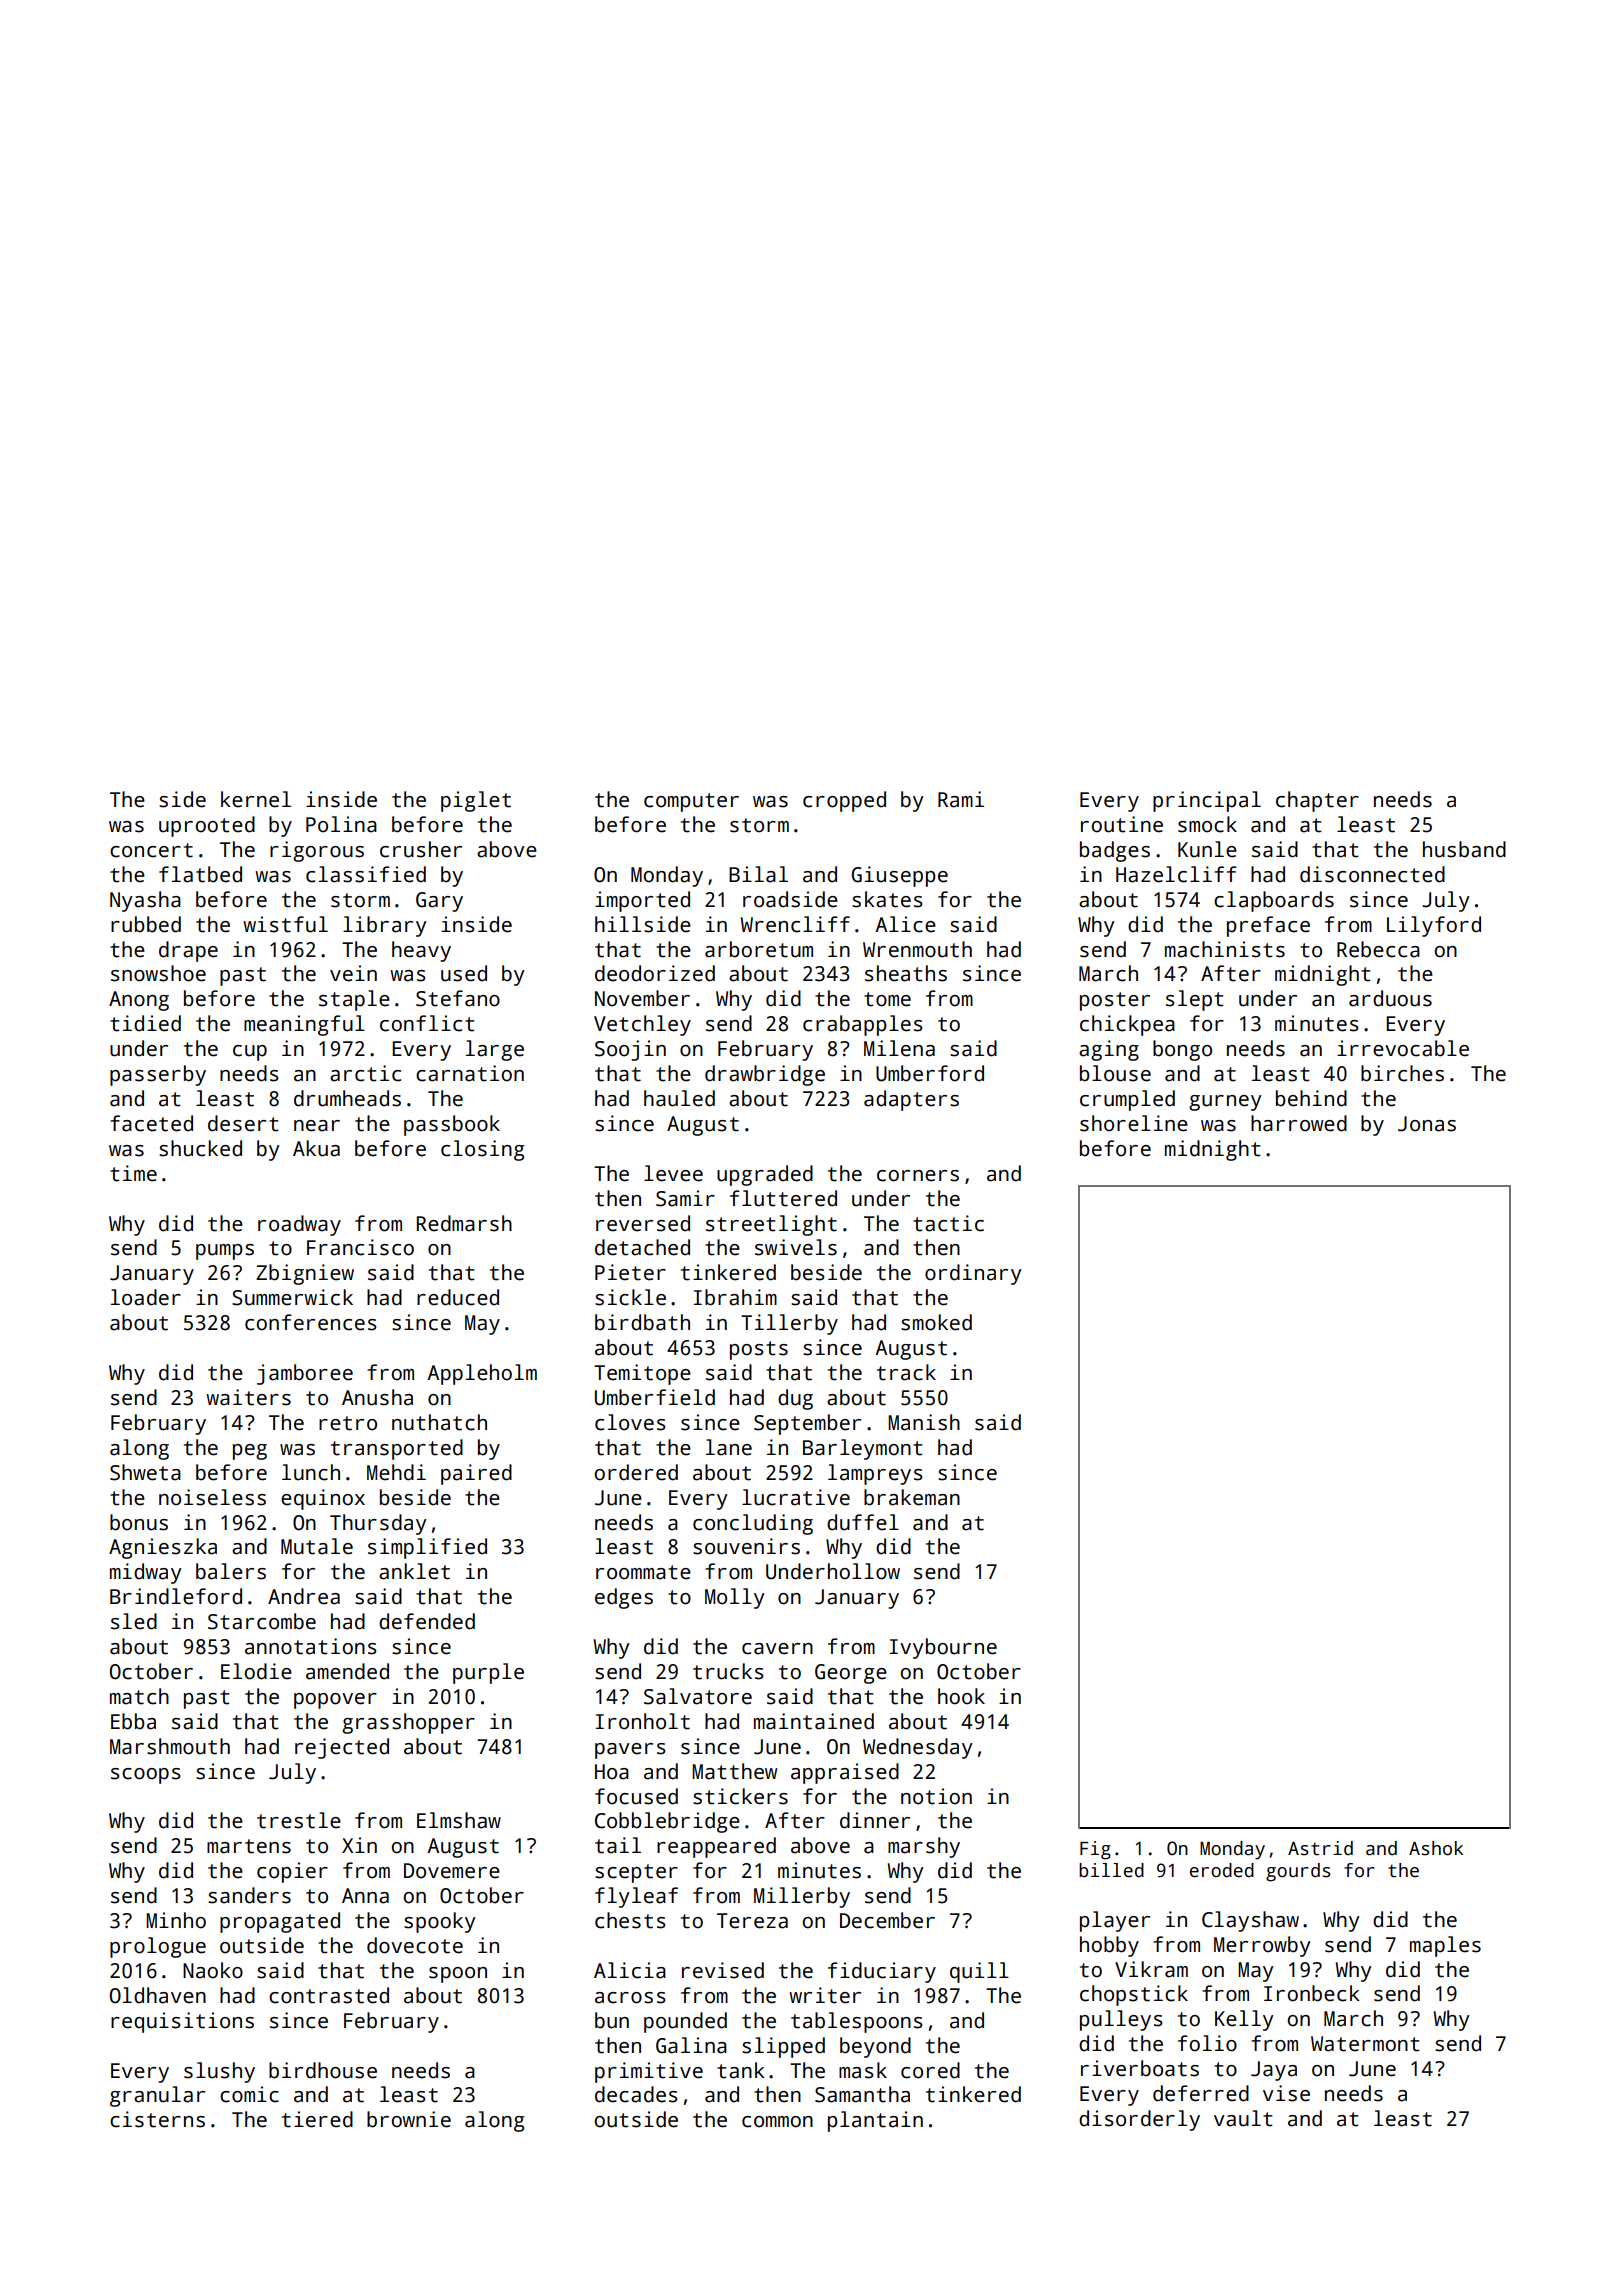  What do you see at coordinates (875, 1820) in the screenshot?
I see `dinner` at bounding box center [875, 1820].
